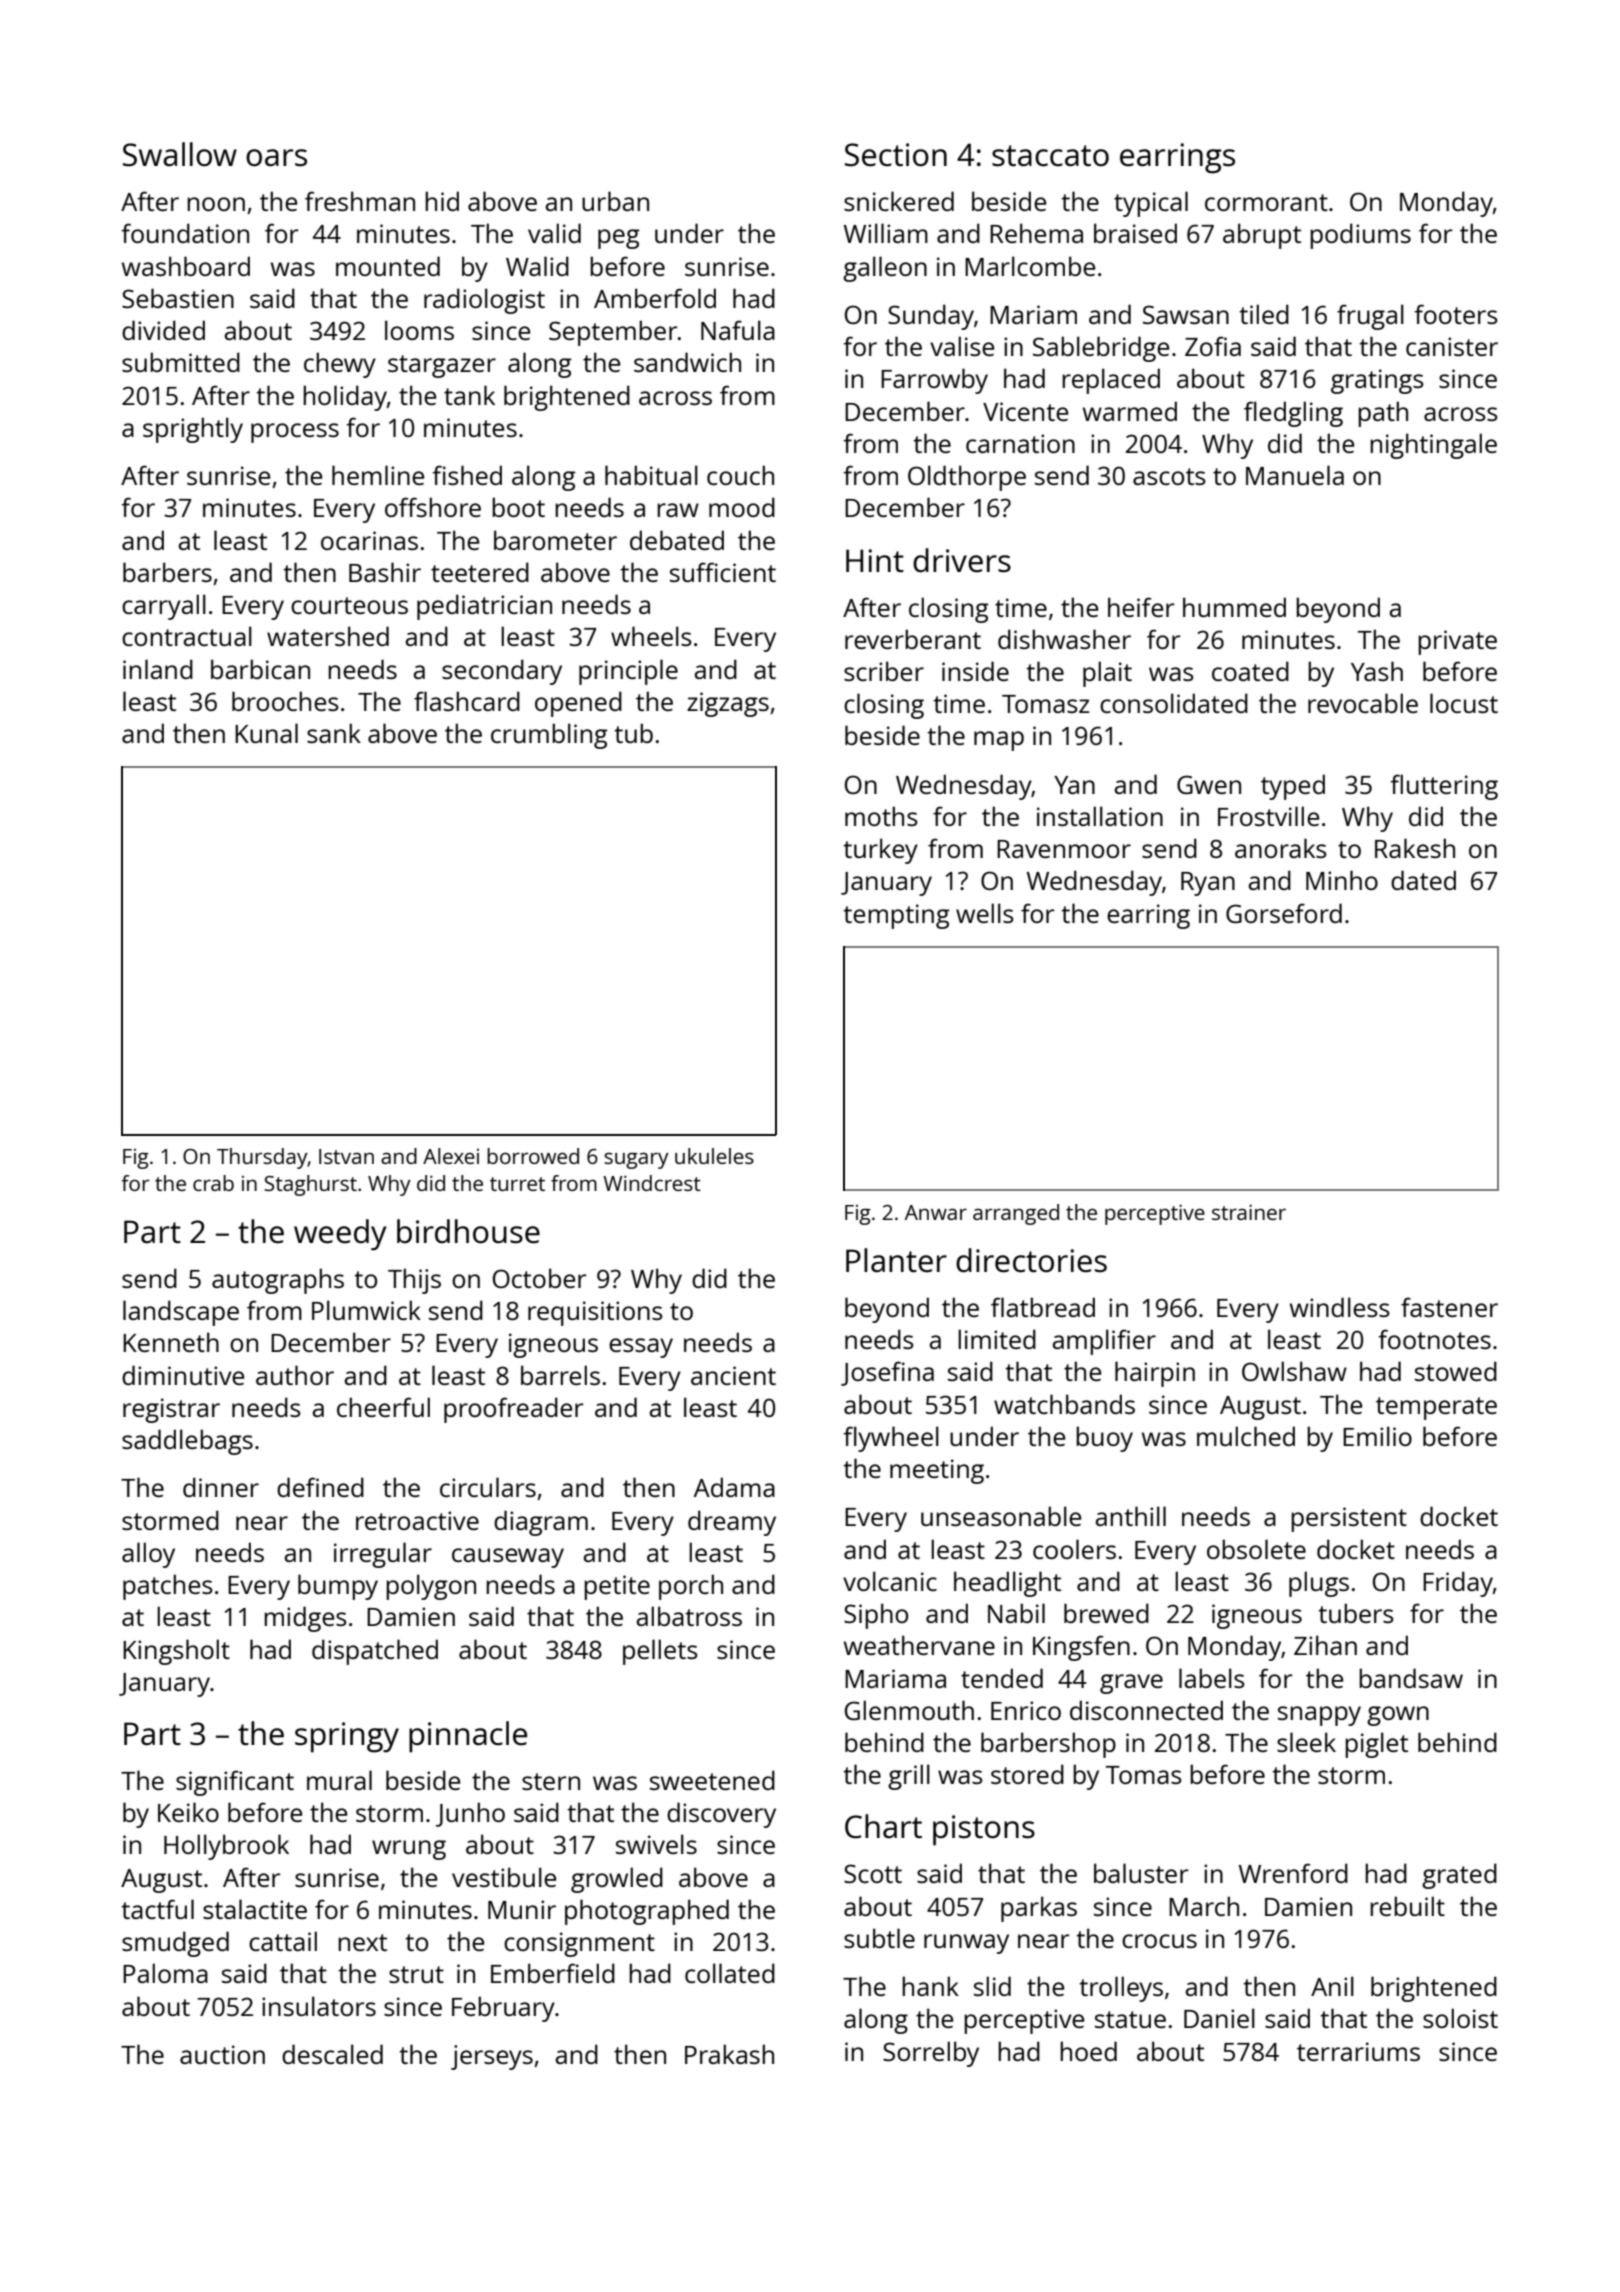 The width and height of the screenshot is (1620, 2292). What do you see at coordinates (181, 1313) in the screenshot?
I see `landscape` at bounding box center [181, 1313].
